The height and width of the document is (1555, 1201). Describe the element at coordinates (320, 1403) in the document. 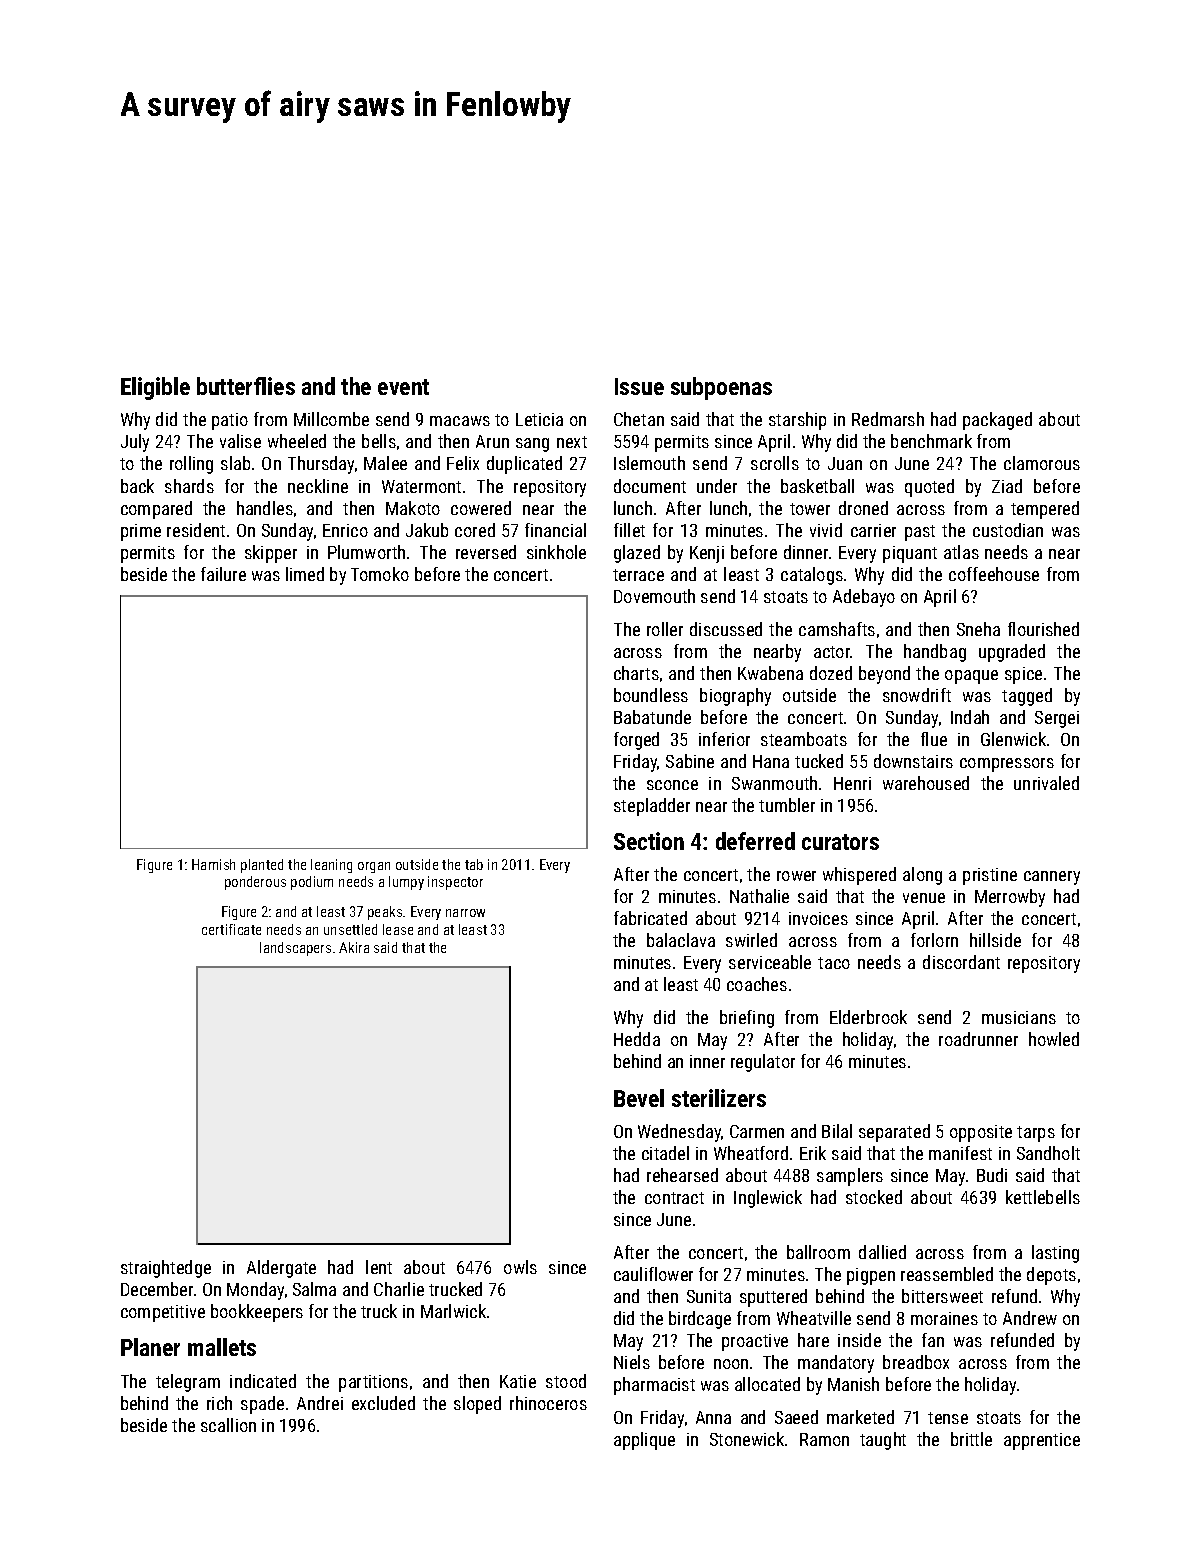

I see `Andrei` at that location.
